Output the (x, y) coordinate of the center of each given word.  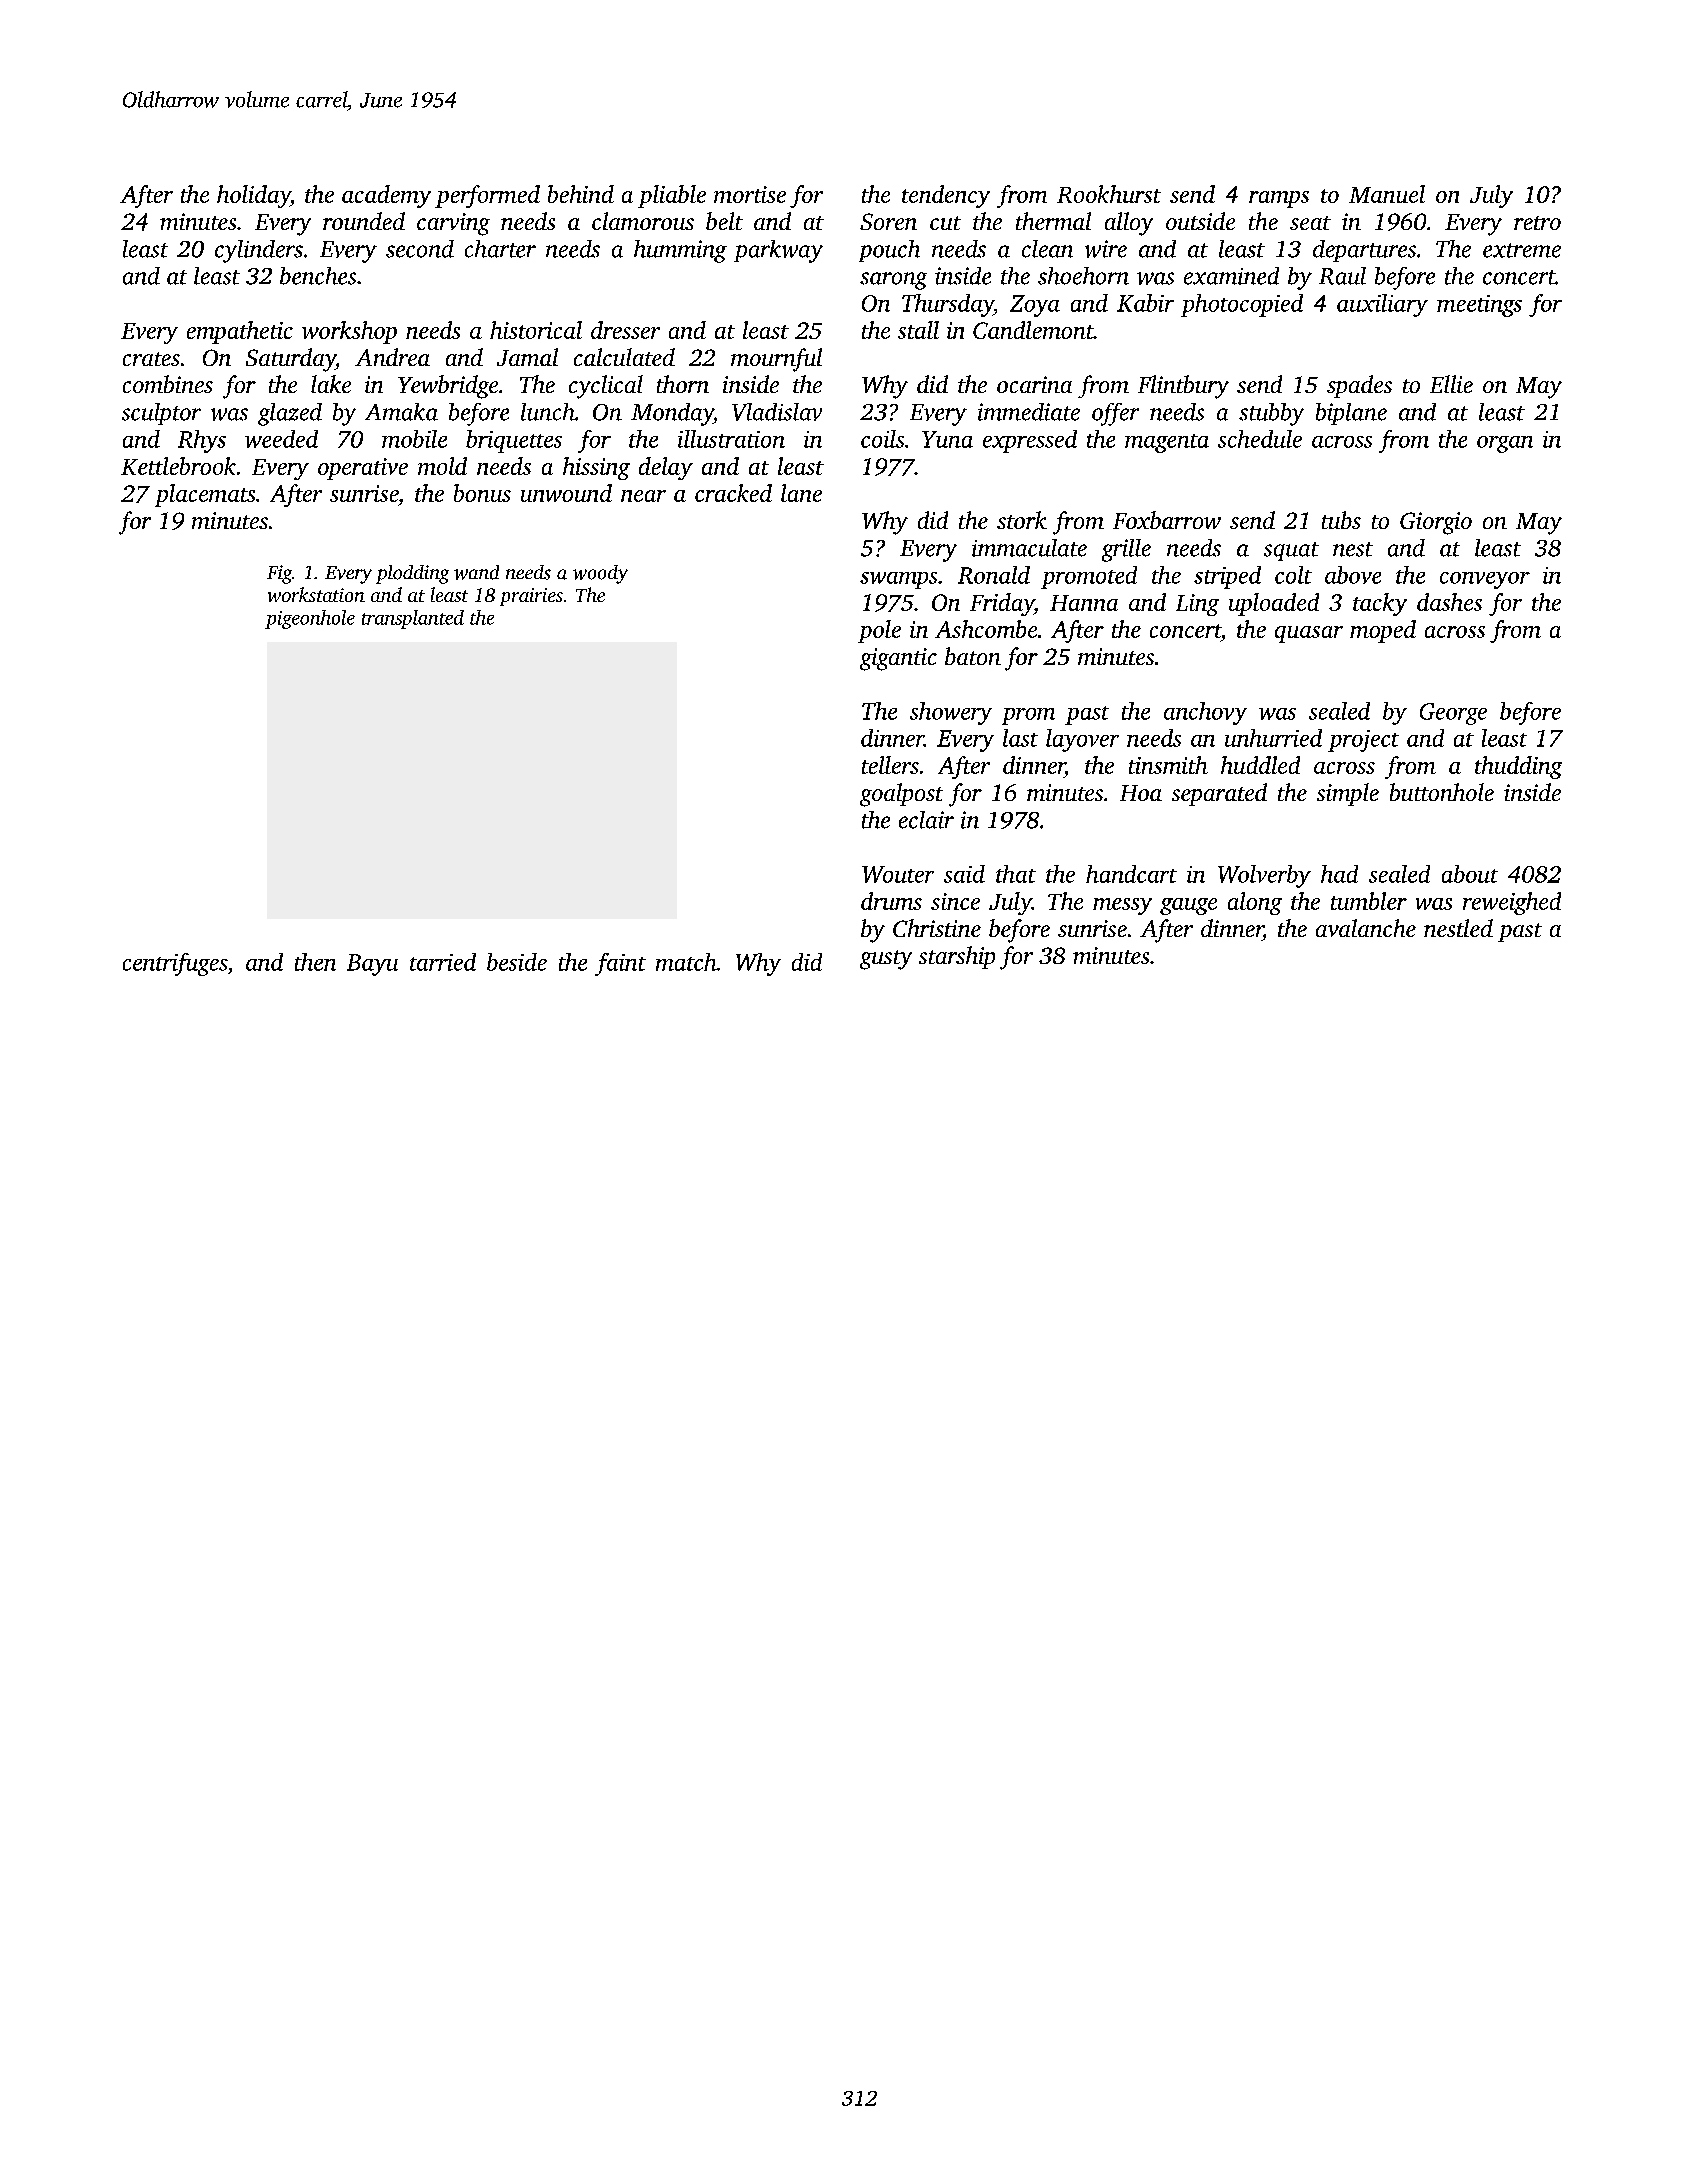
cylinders (259, 251)
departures (1364, 251)
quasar (1309, 634)
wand (476, 572)
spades (1359, 386)
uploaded (1274, 604)
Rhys (202, 441)
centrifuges (175, 964)
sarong (893, 281)
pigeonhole (310, 619)
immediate (1029, 412)
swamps (898, 580)
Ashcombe (986, 629)
